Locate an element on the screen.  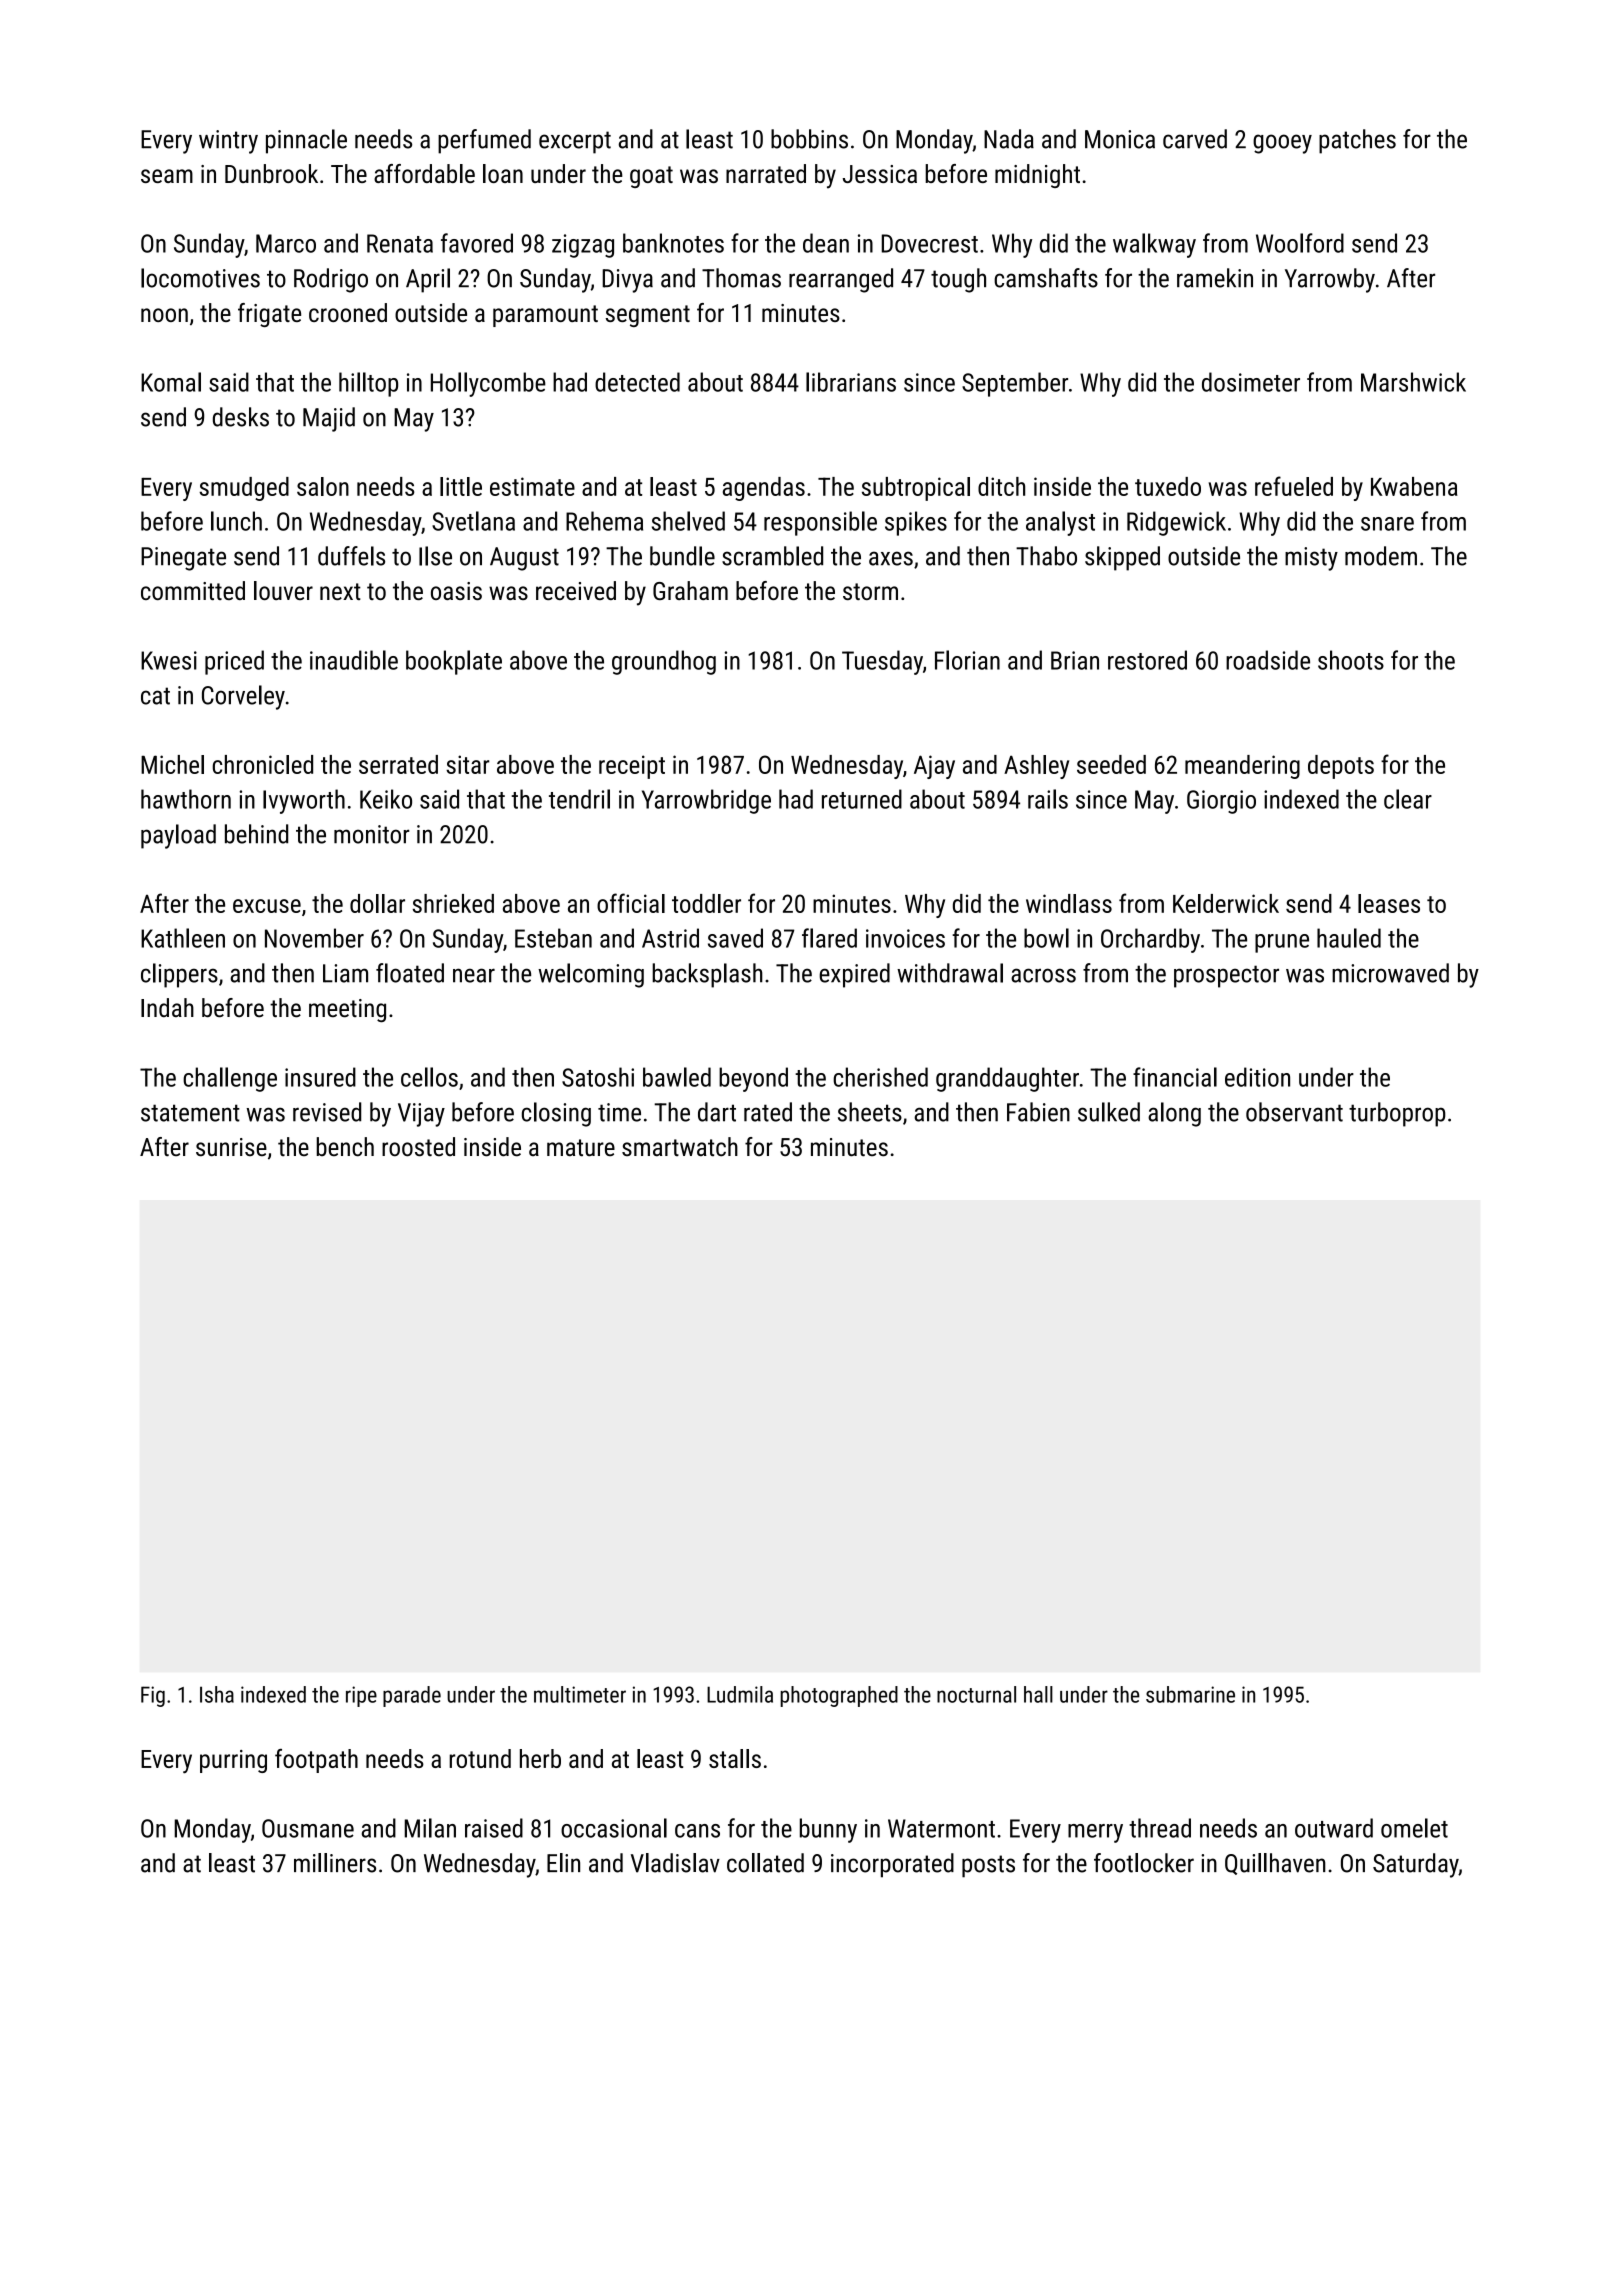
refueled is located at coordinates (1294, 486).
